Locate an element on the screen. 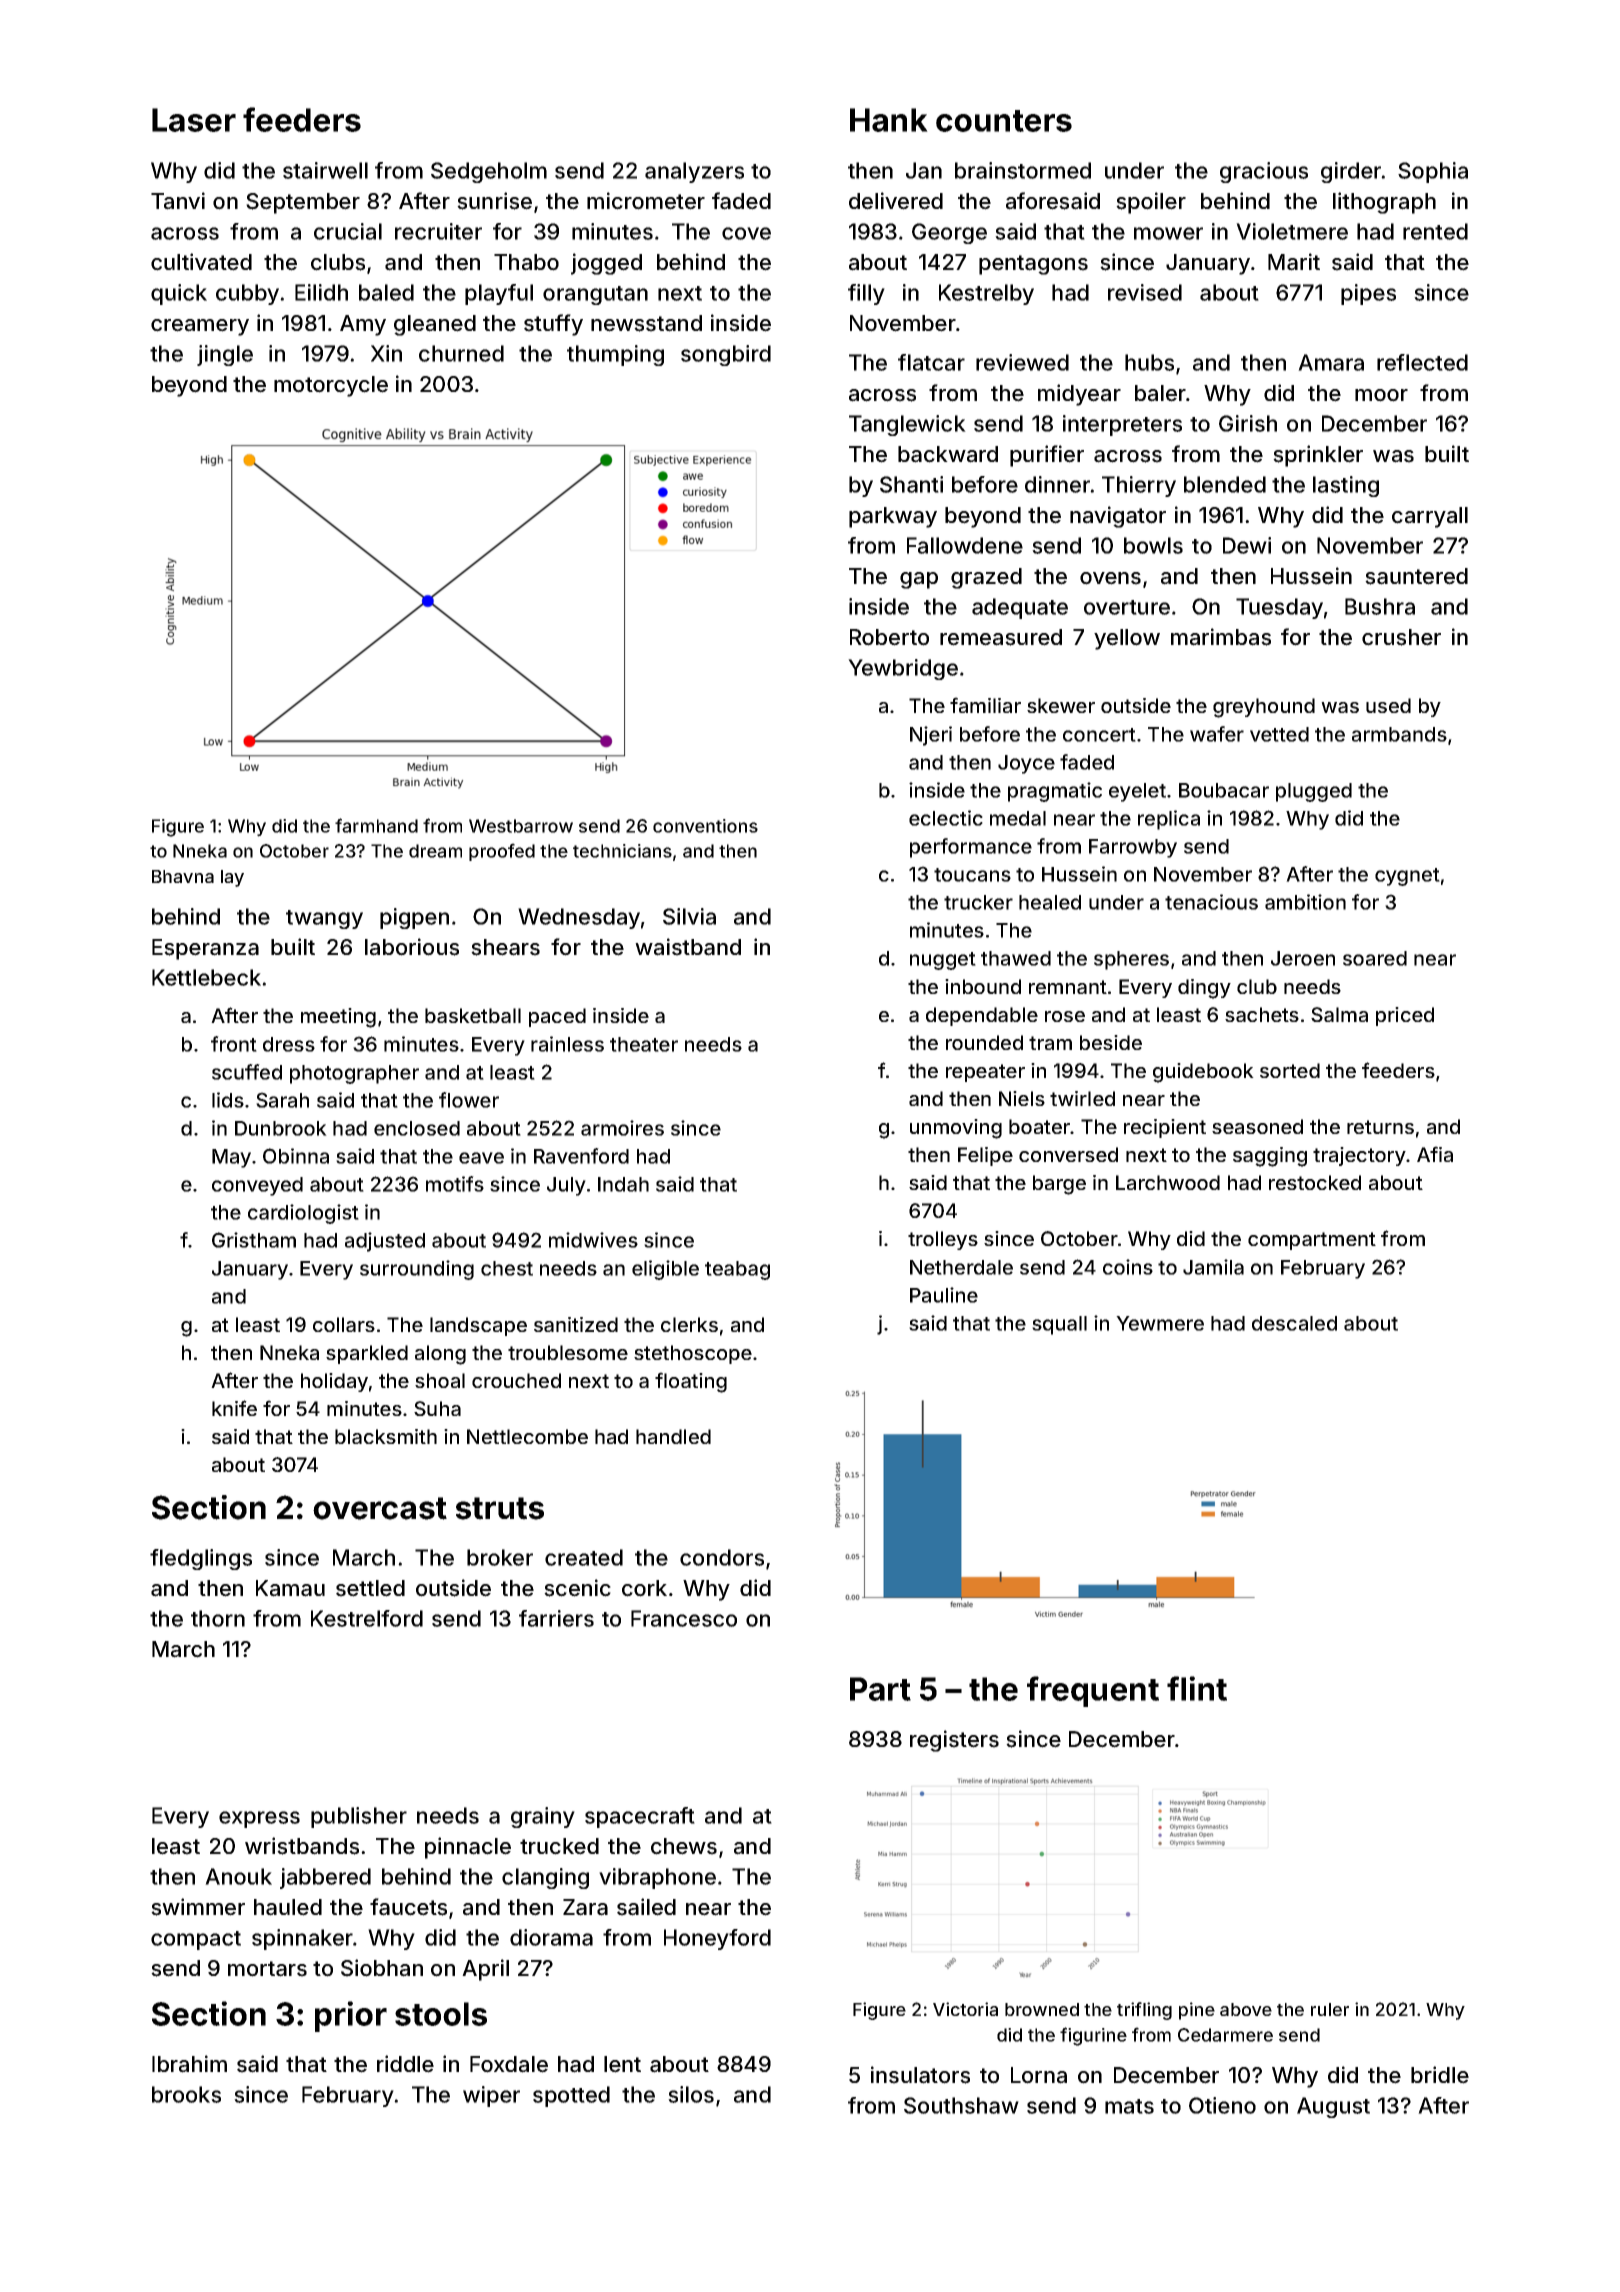 The width and height of the screenshot is (1620, 2292). shears is located at coordinates (505, 947).
